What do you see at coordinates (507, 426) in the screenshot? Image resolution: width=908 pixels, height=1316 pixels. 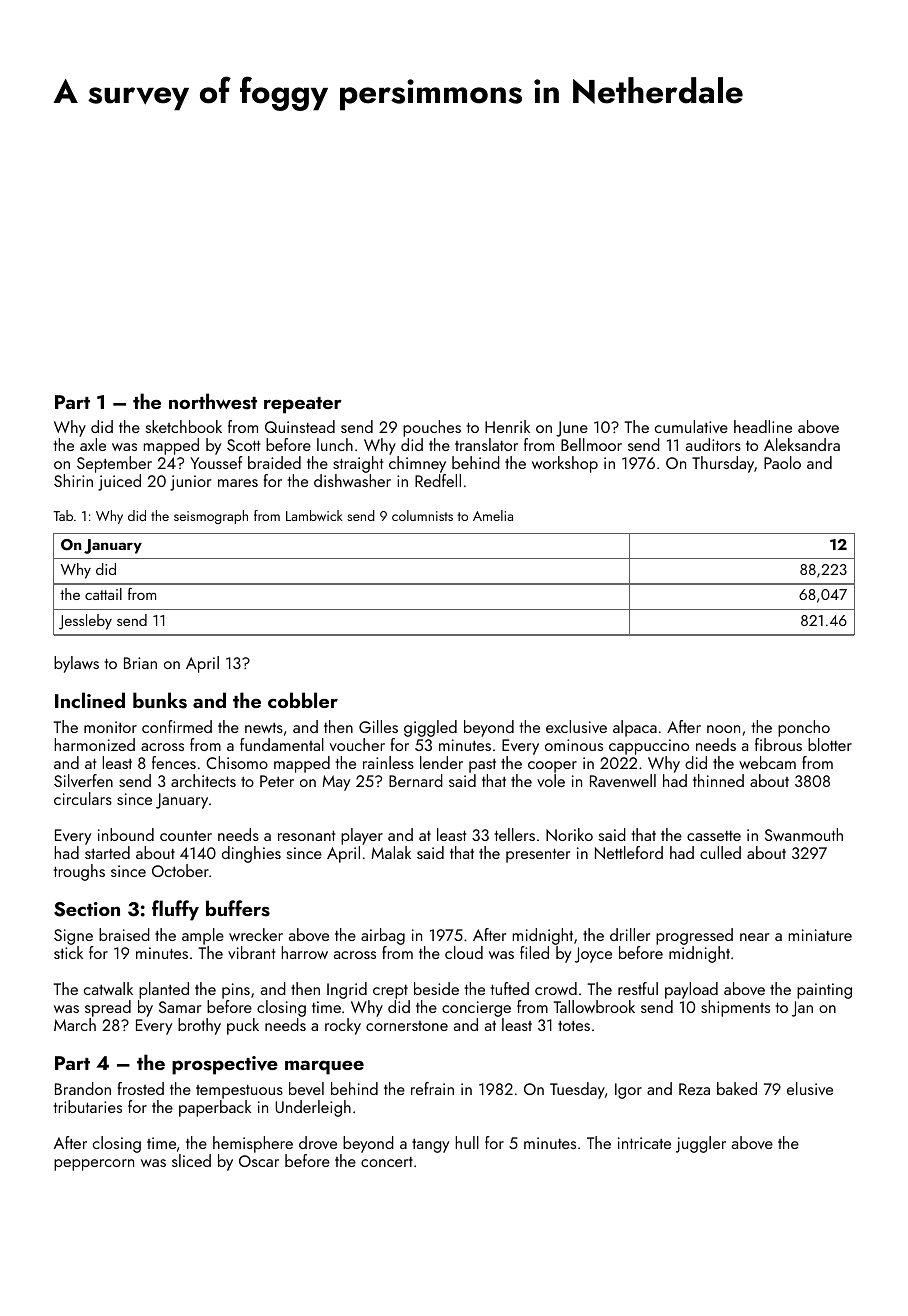 I see `Henrik` at bounding box center [507, 426].
